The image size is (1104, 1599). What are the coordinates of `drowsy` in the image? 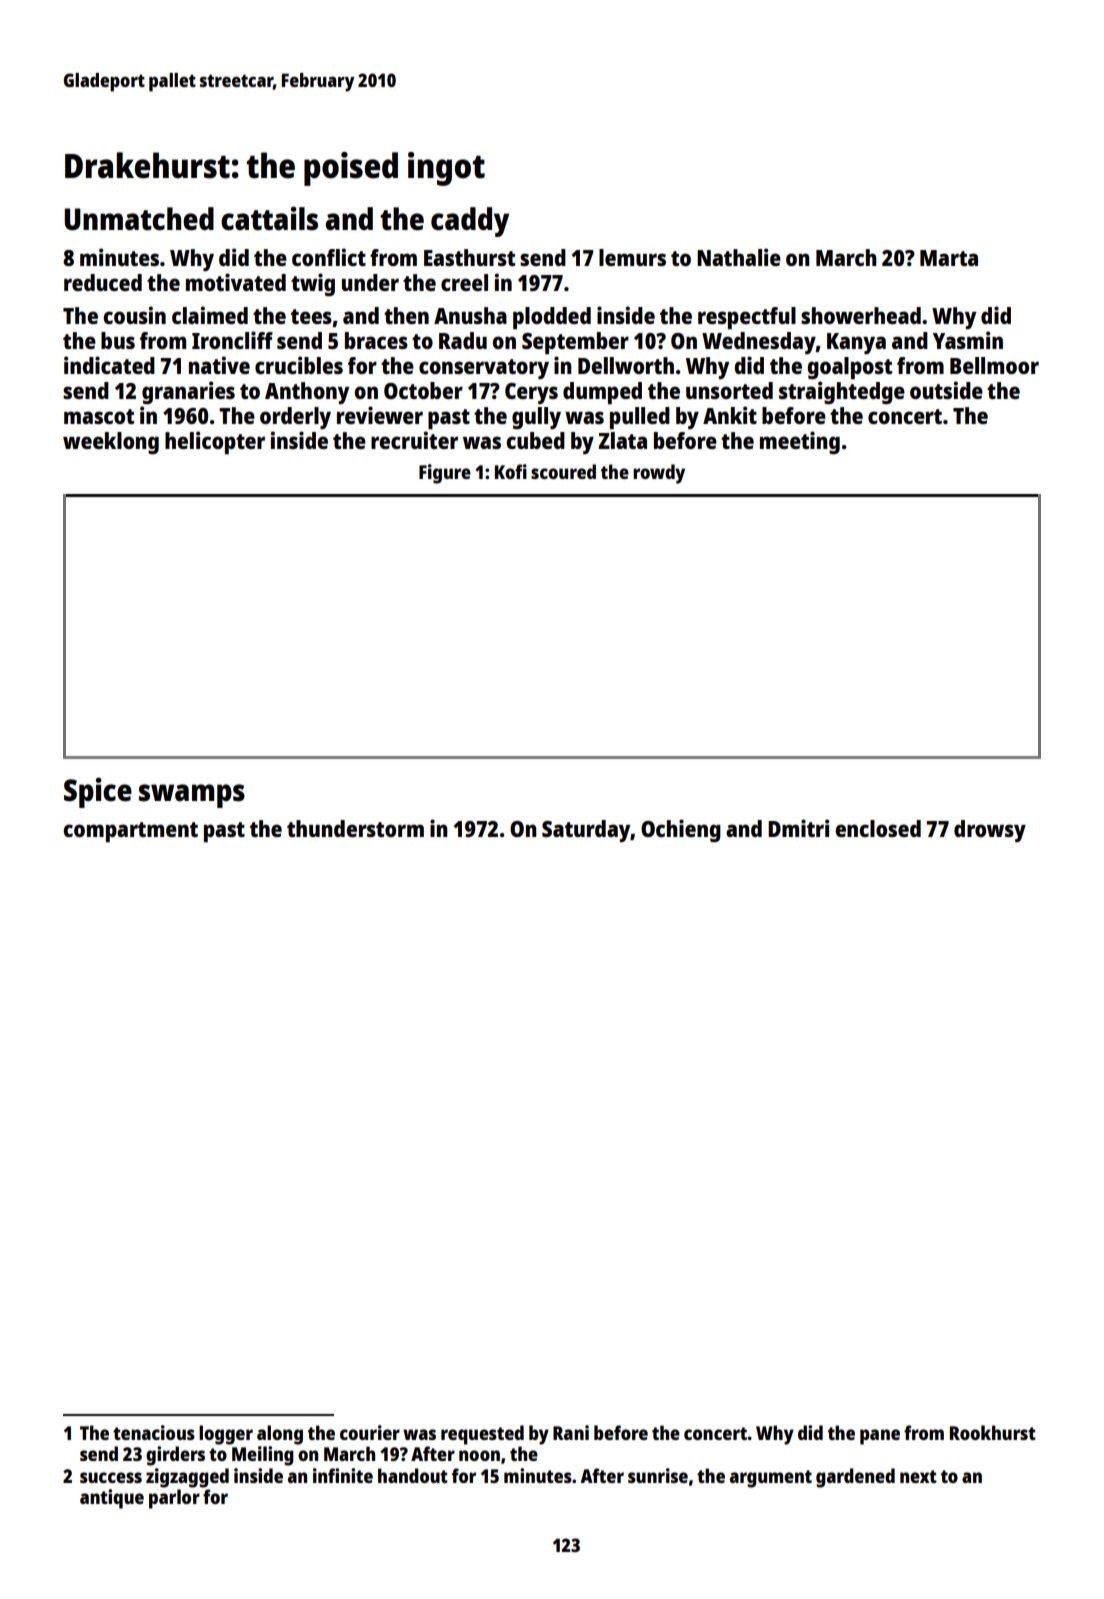 It's located at (990, 831).
